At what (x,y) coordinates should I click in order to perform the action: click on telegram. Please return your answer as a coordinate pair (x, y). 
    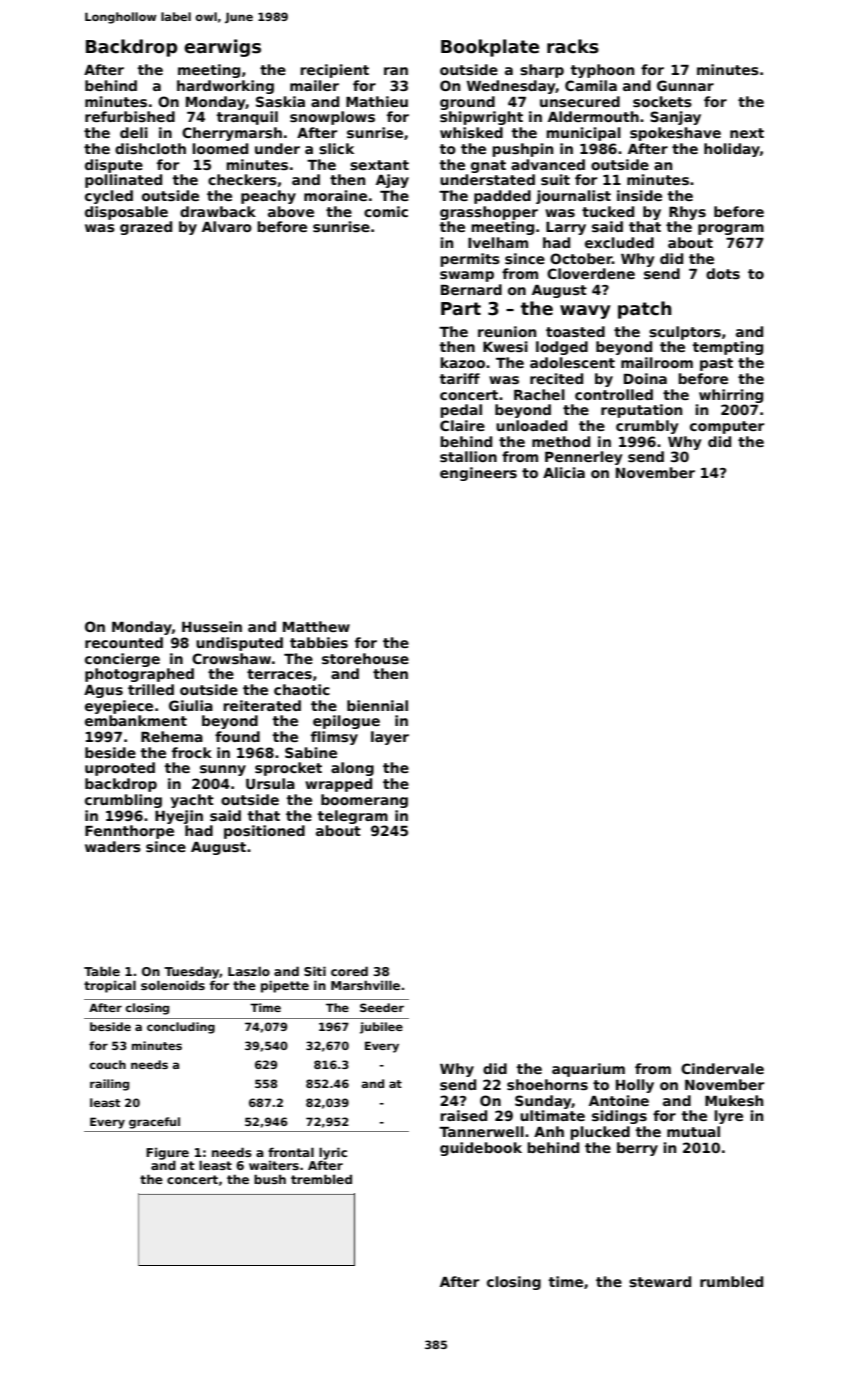
    Looking at the image, I should click on (353, 817).
